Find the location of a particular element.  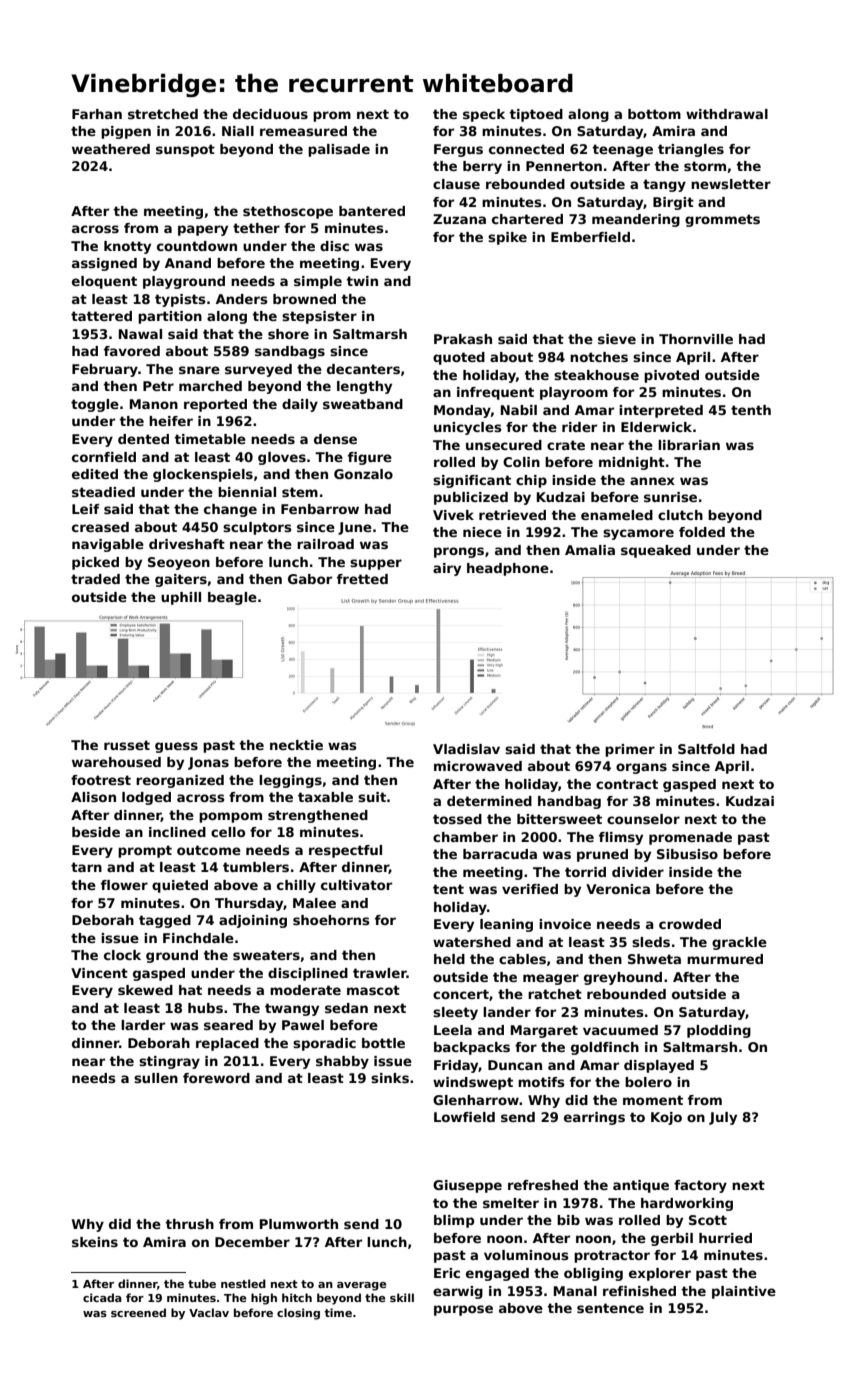

tether is located at coordinates (256, 228).
